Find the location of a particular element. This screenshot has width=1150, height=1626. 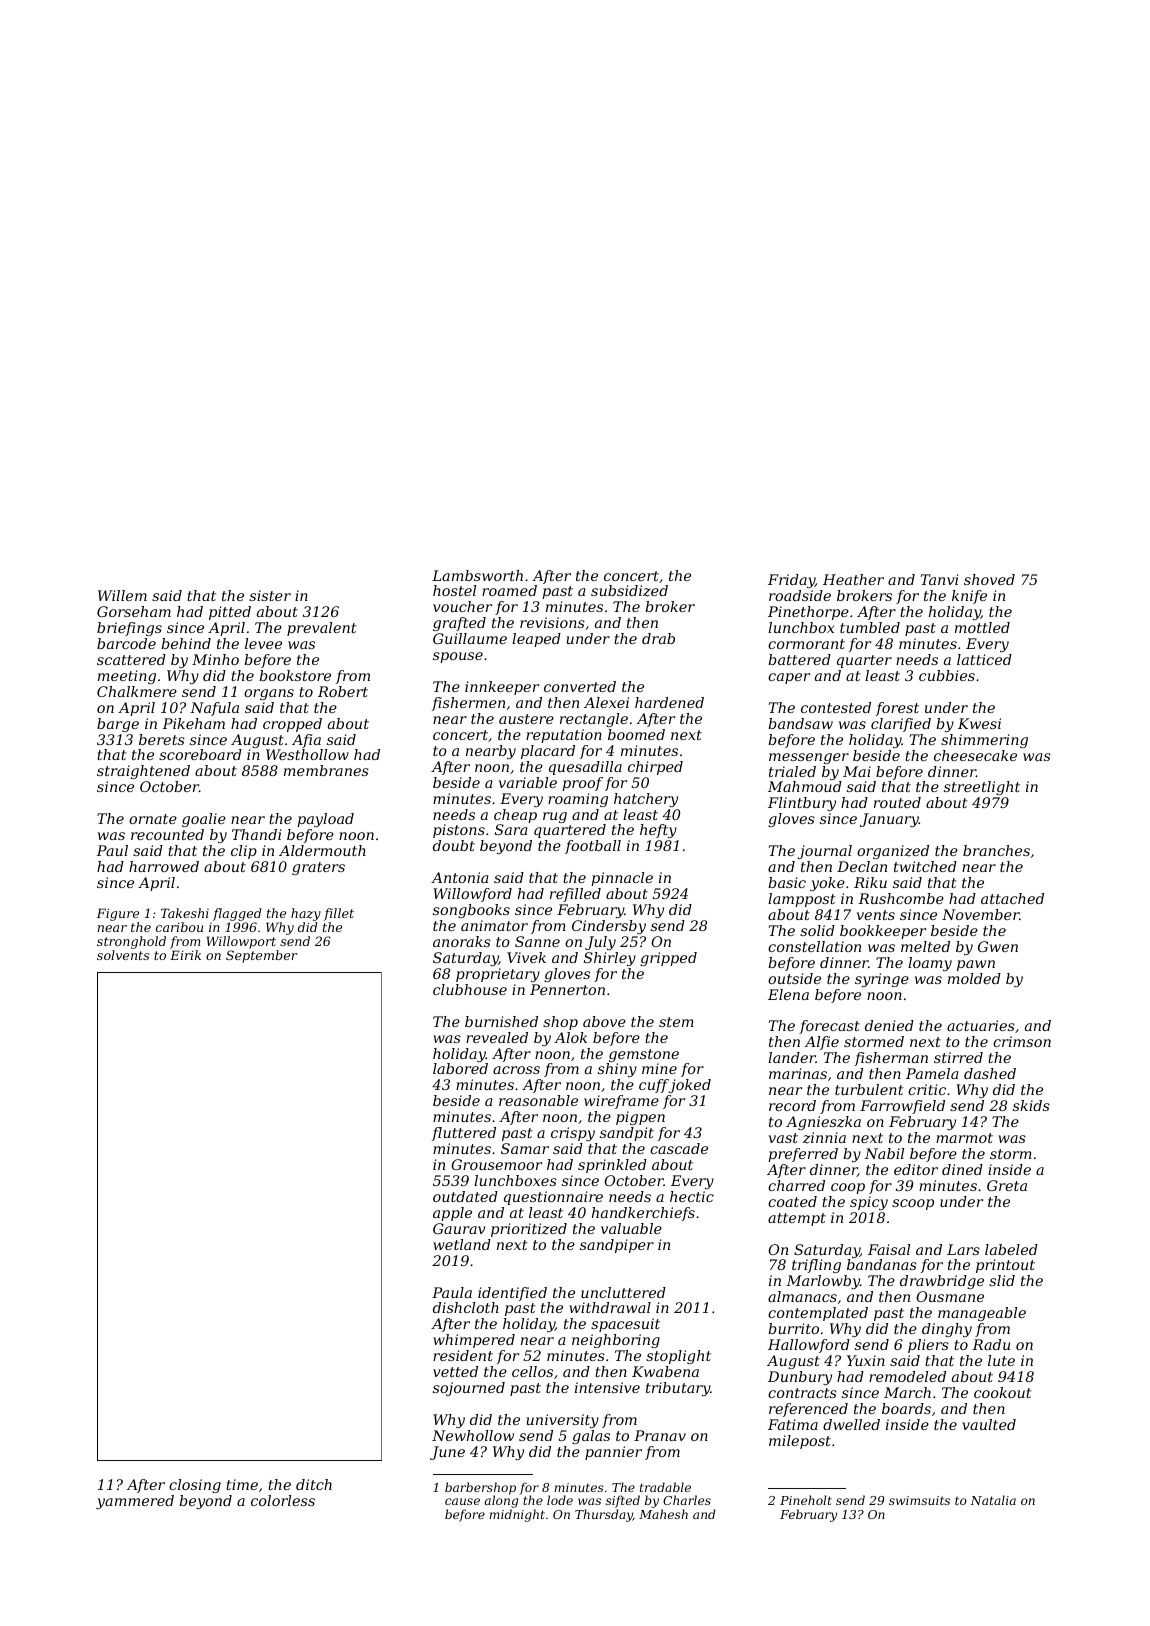

attached is located at coordinates (1012, 898).
